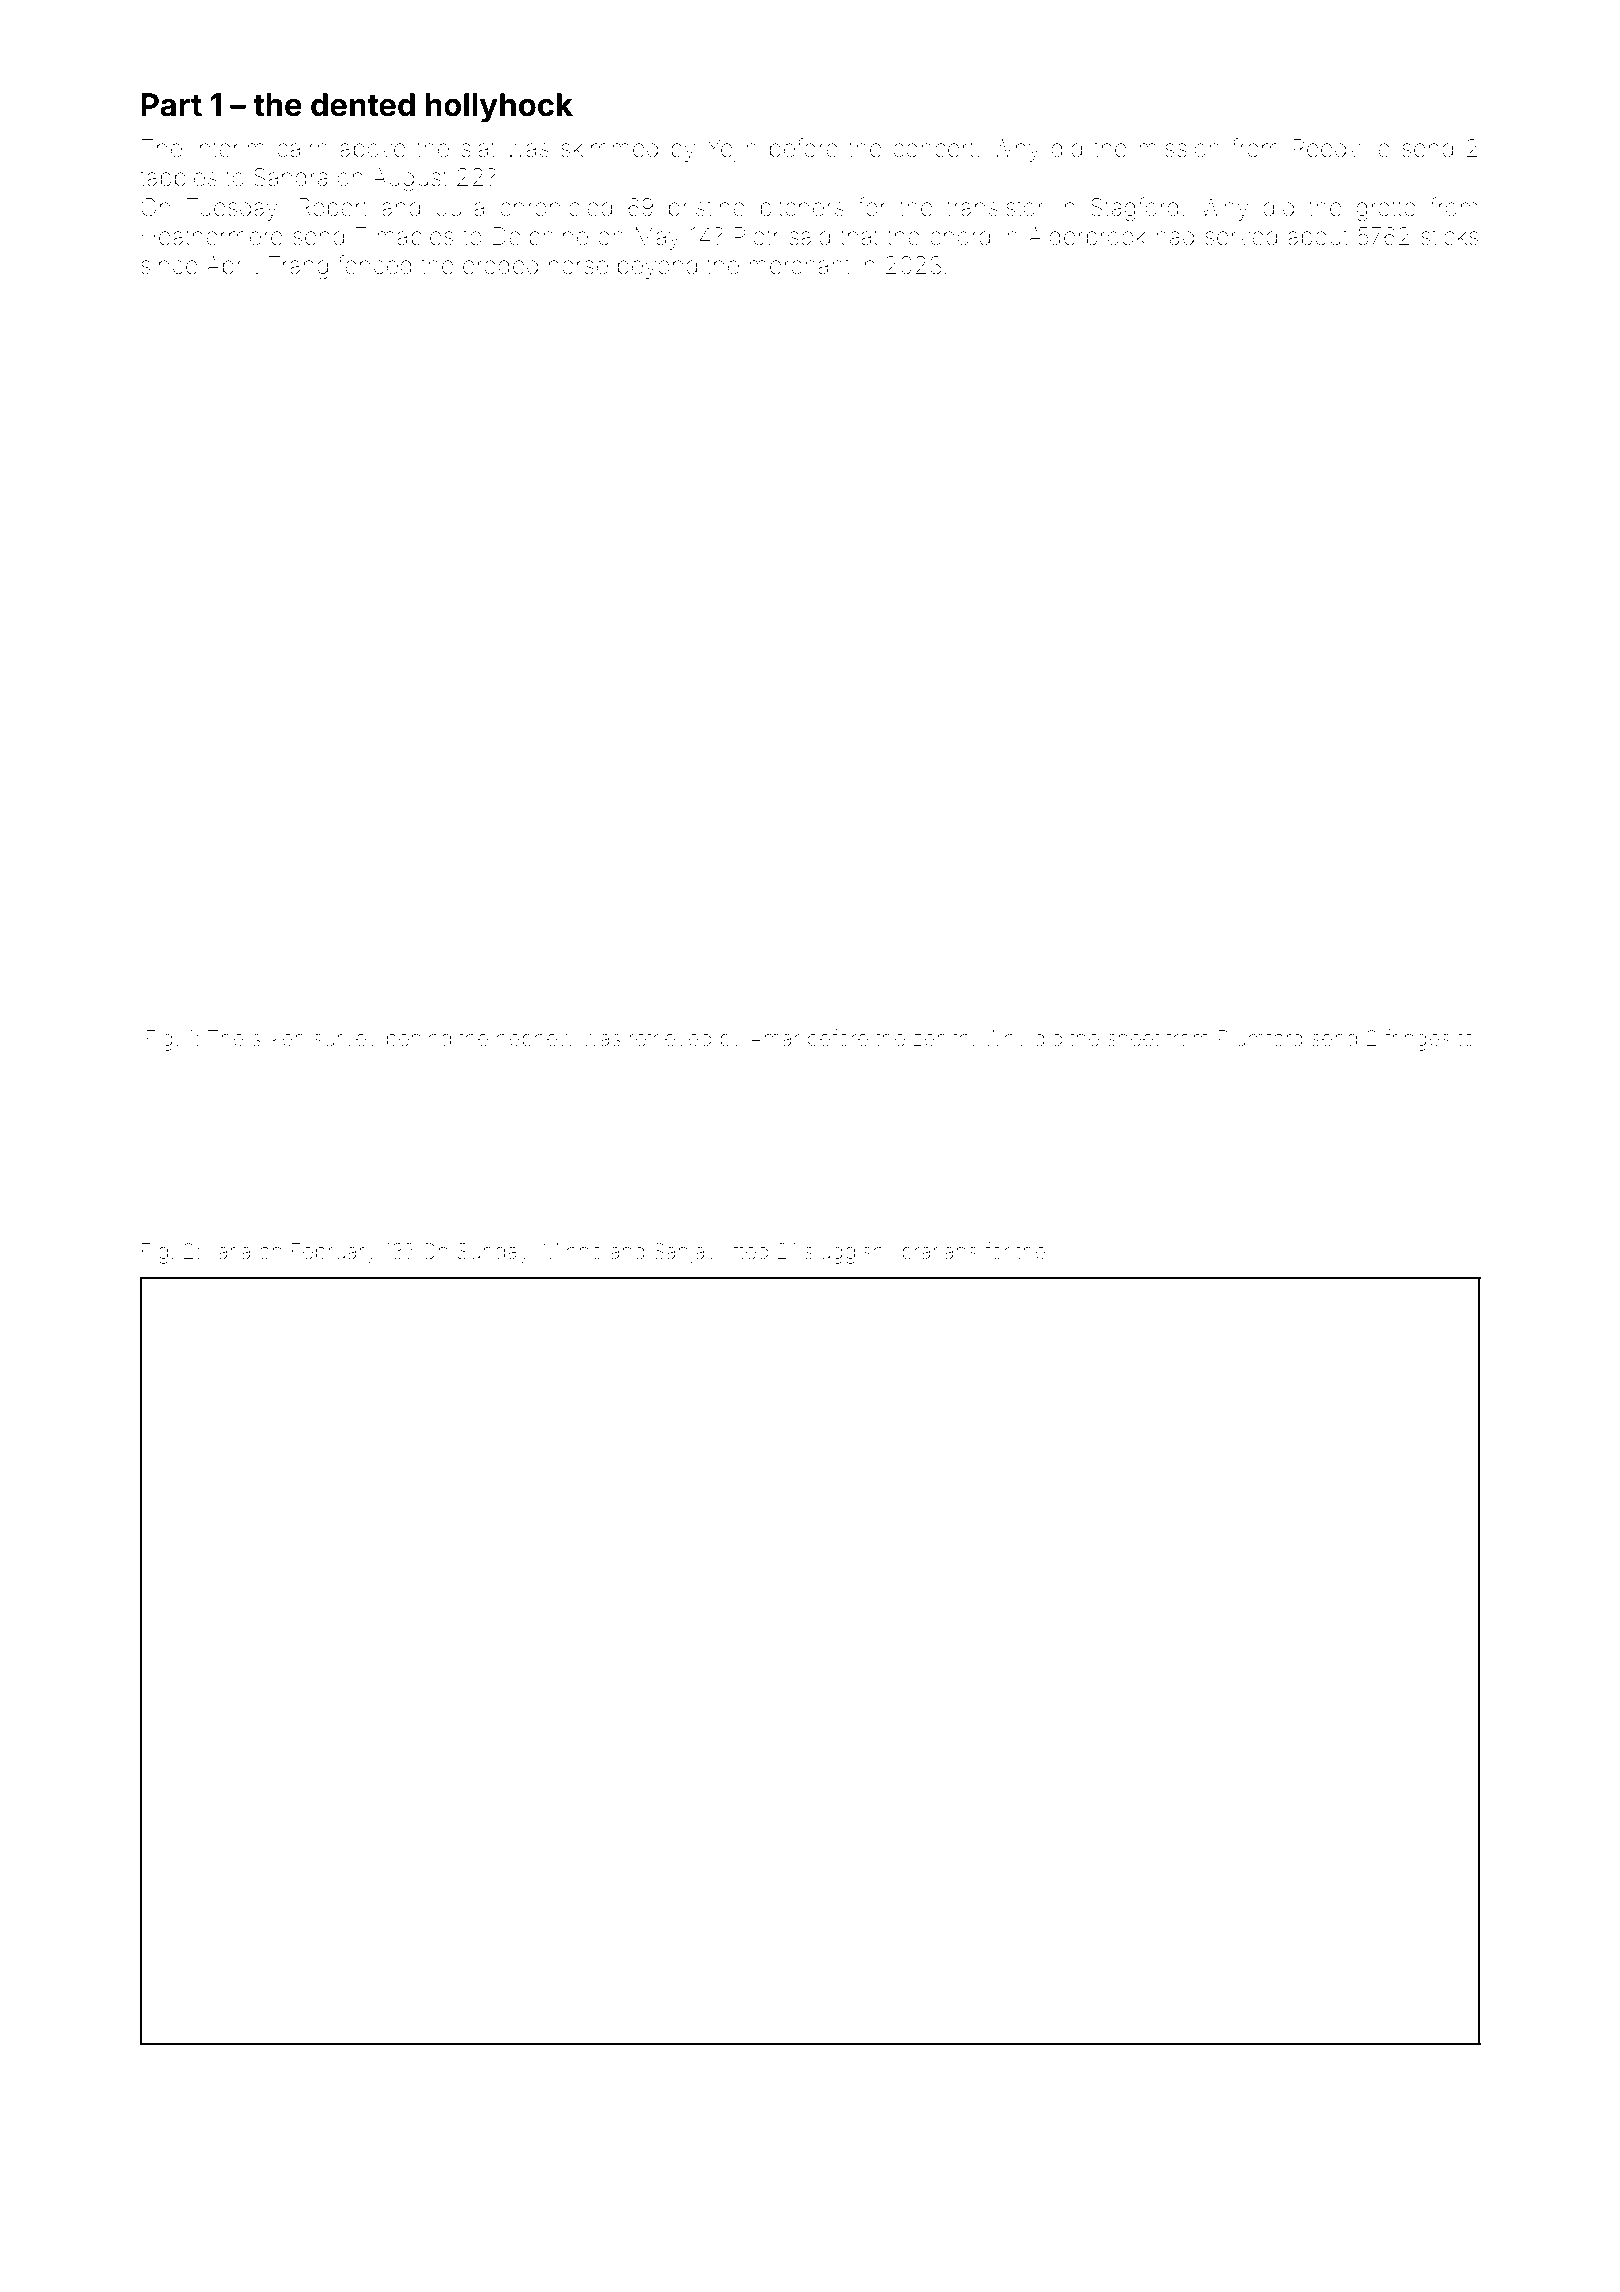 The width and height of the document is (1620, 2292). Describe the element at coordinates (1417, 1040) in the document. I see `fringes` at that location.
